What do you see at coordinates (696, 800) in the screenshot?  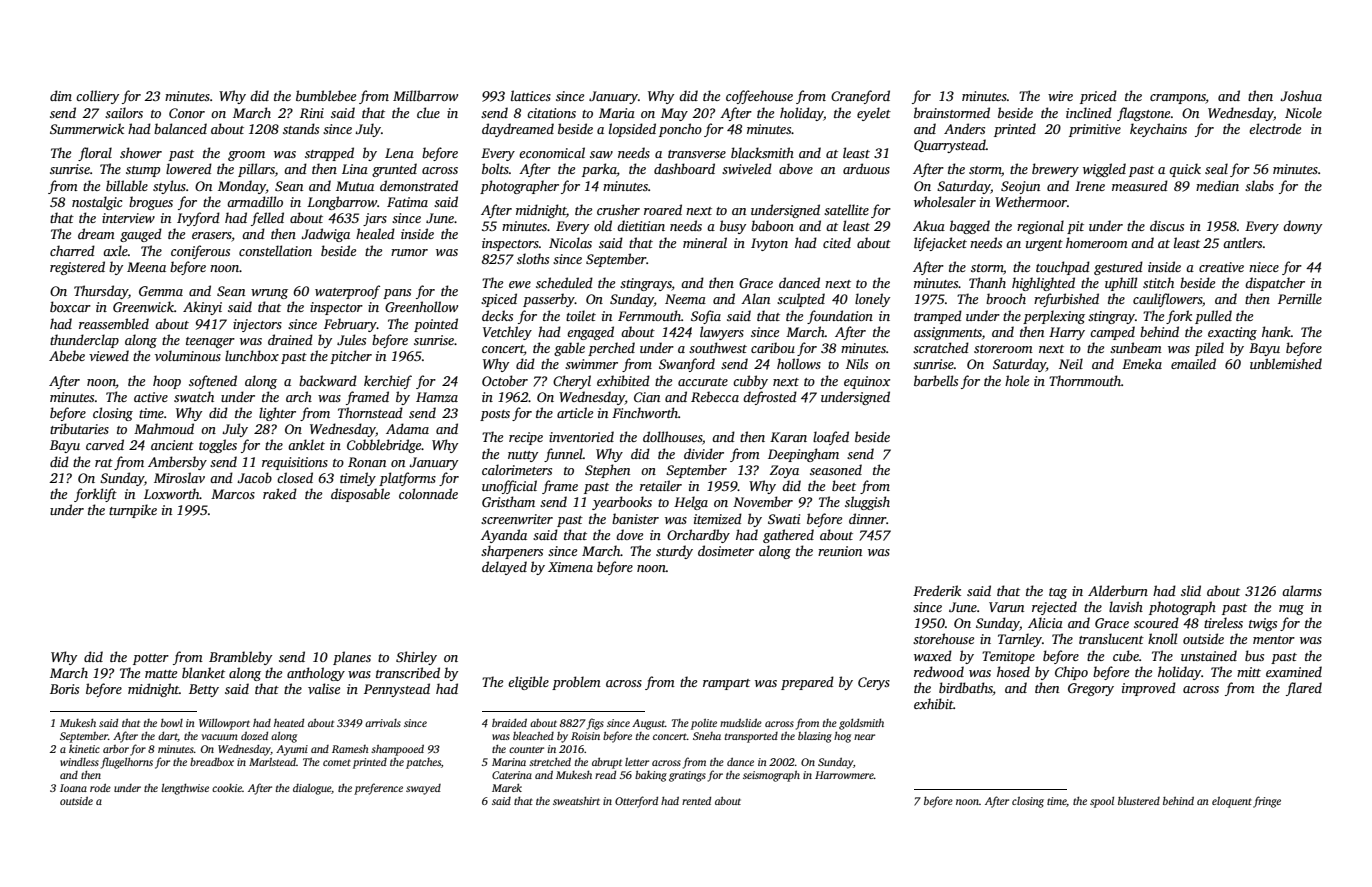 I see `rented` at bounding box center [696, 800].
